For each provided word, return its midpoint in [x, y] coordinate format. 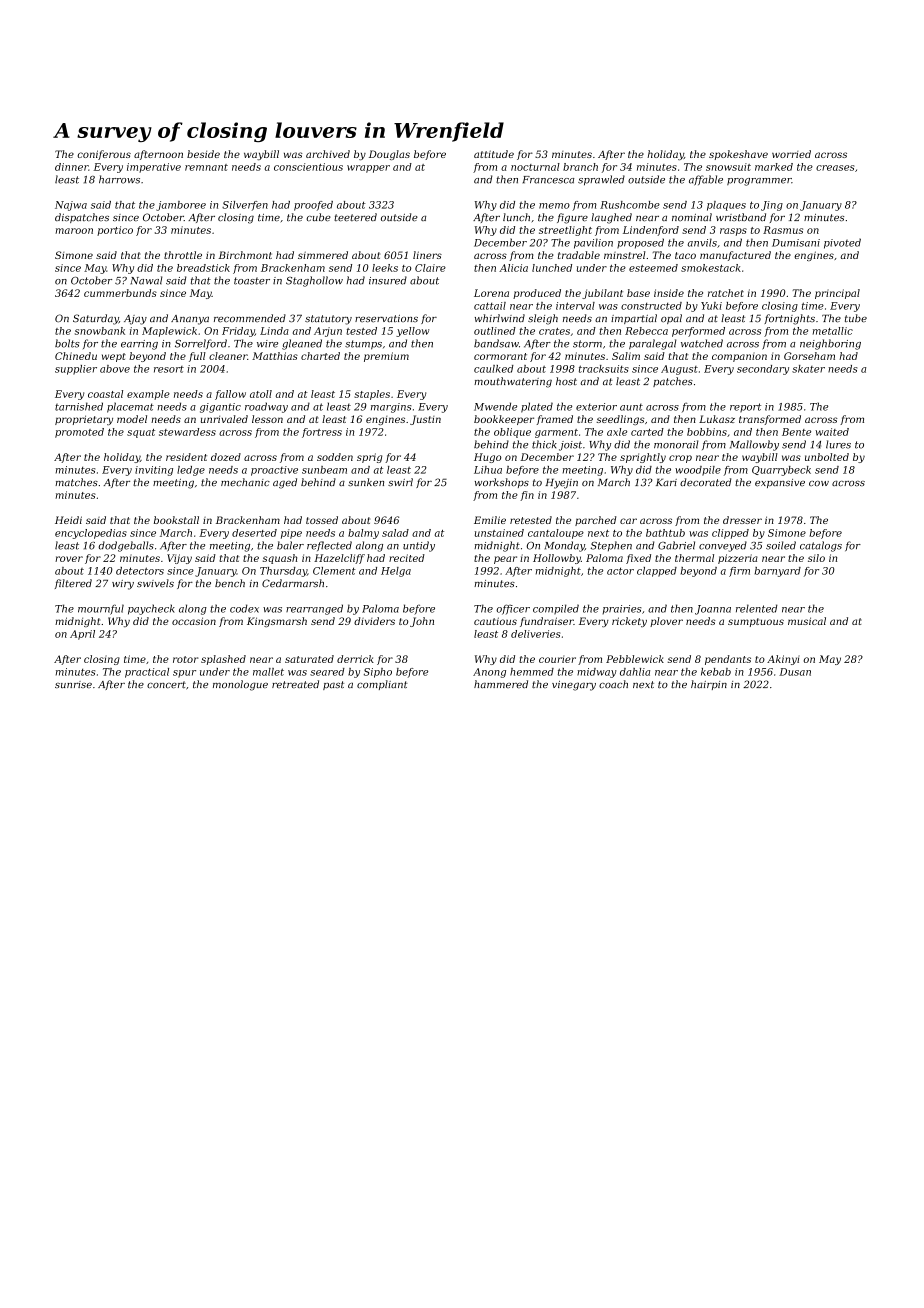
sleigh [543, 319]
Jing [772, 206]
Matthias [275, 356]
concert [166, 685]
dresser [742, 520]
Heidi [68, 520]
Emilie [490, 520]
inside [669, 293]
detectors [140, 571]
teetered [355, 217]
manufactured [735, 256]
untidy [419, 546]
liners [427, 255]
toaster [252, 281]
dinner [71, 167]
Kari [666, 482]
